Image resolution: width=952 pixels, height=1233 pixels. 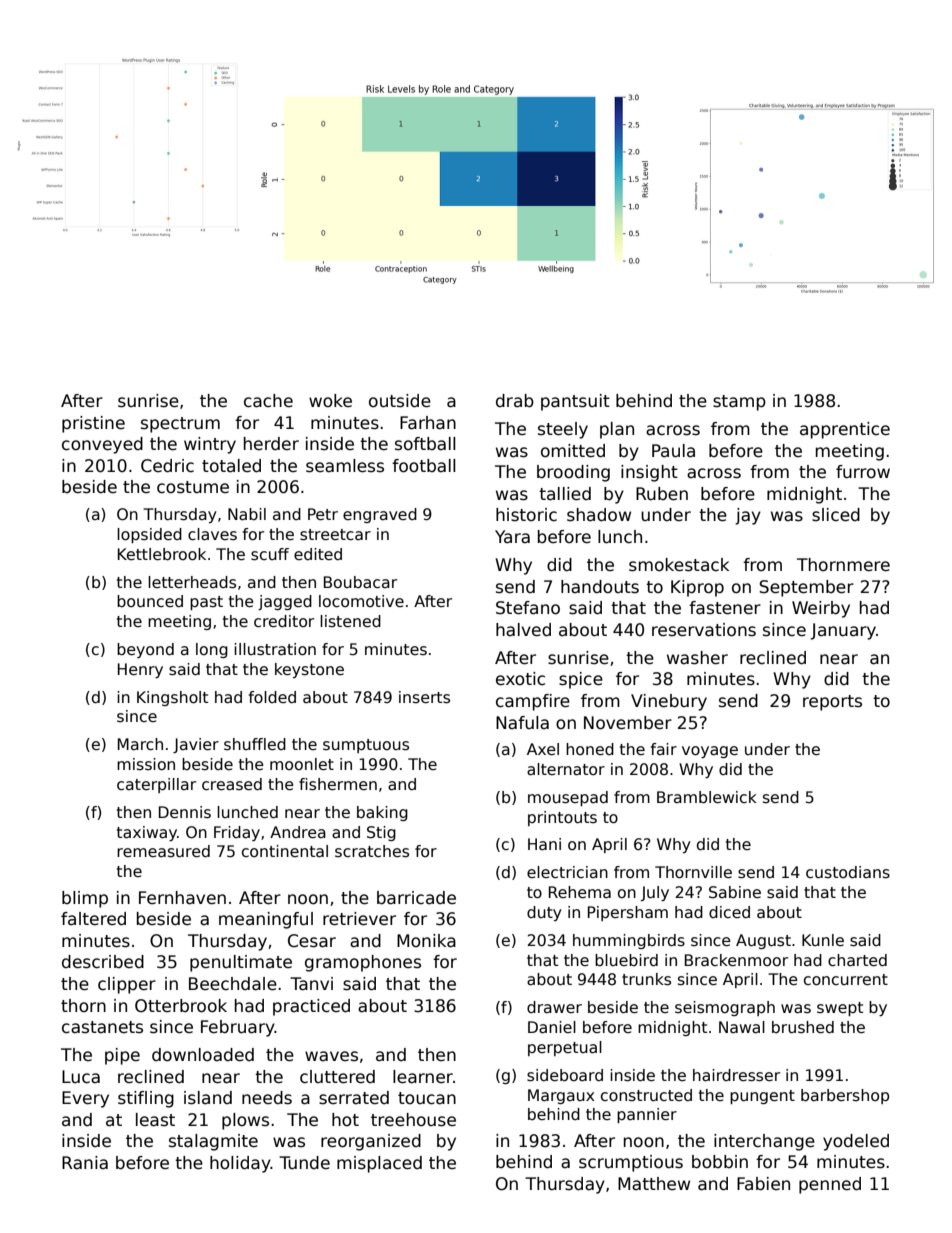 I want to click on sliced, so click(x=836, y=515).
